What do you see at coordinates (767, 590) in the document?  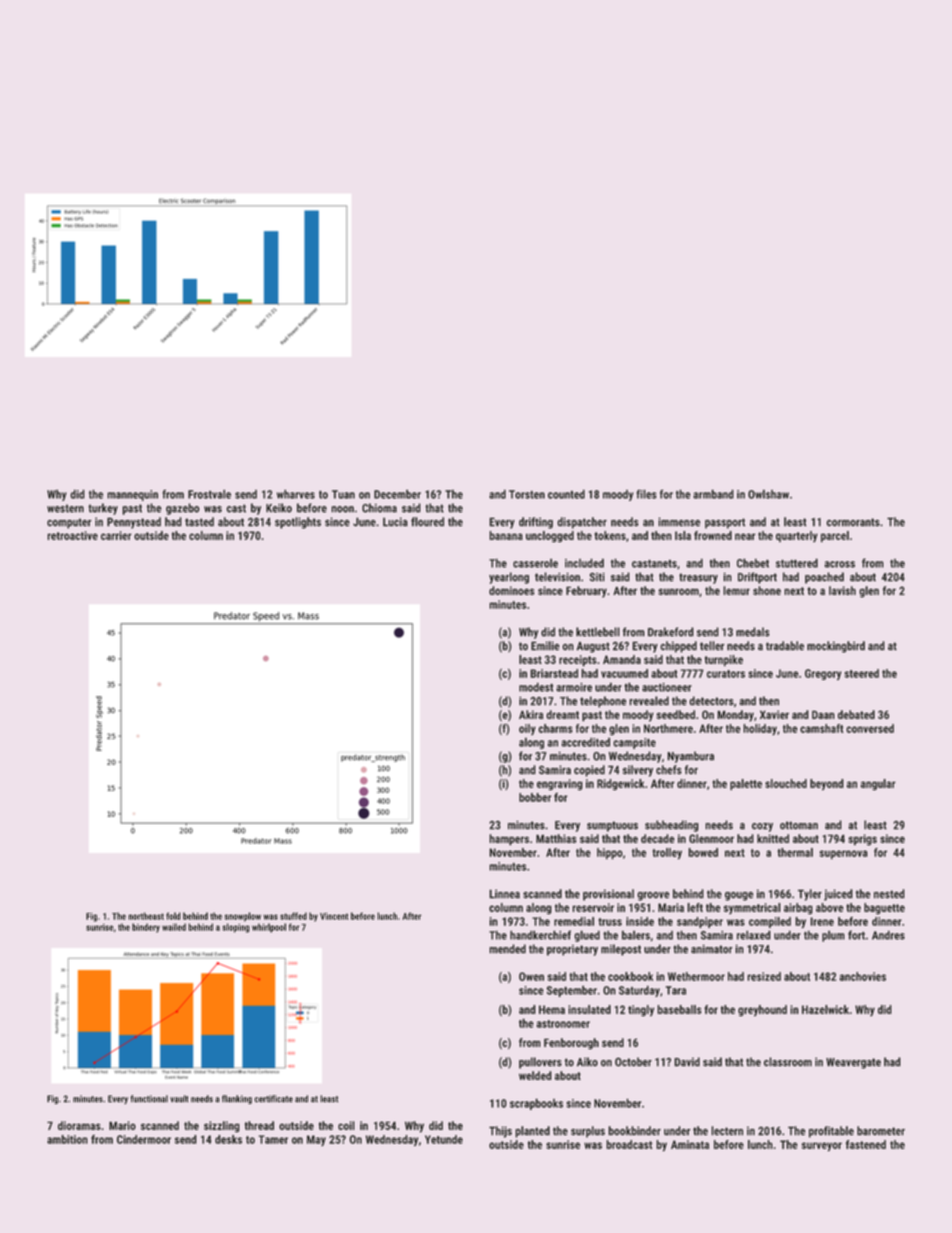 I see `shone` at bounding box center [767, 590].
